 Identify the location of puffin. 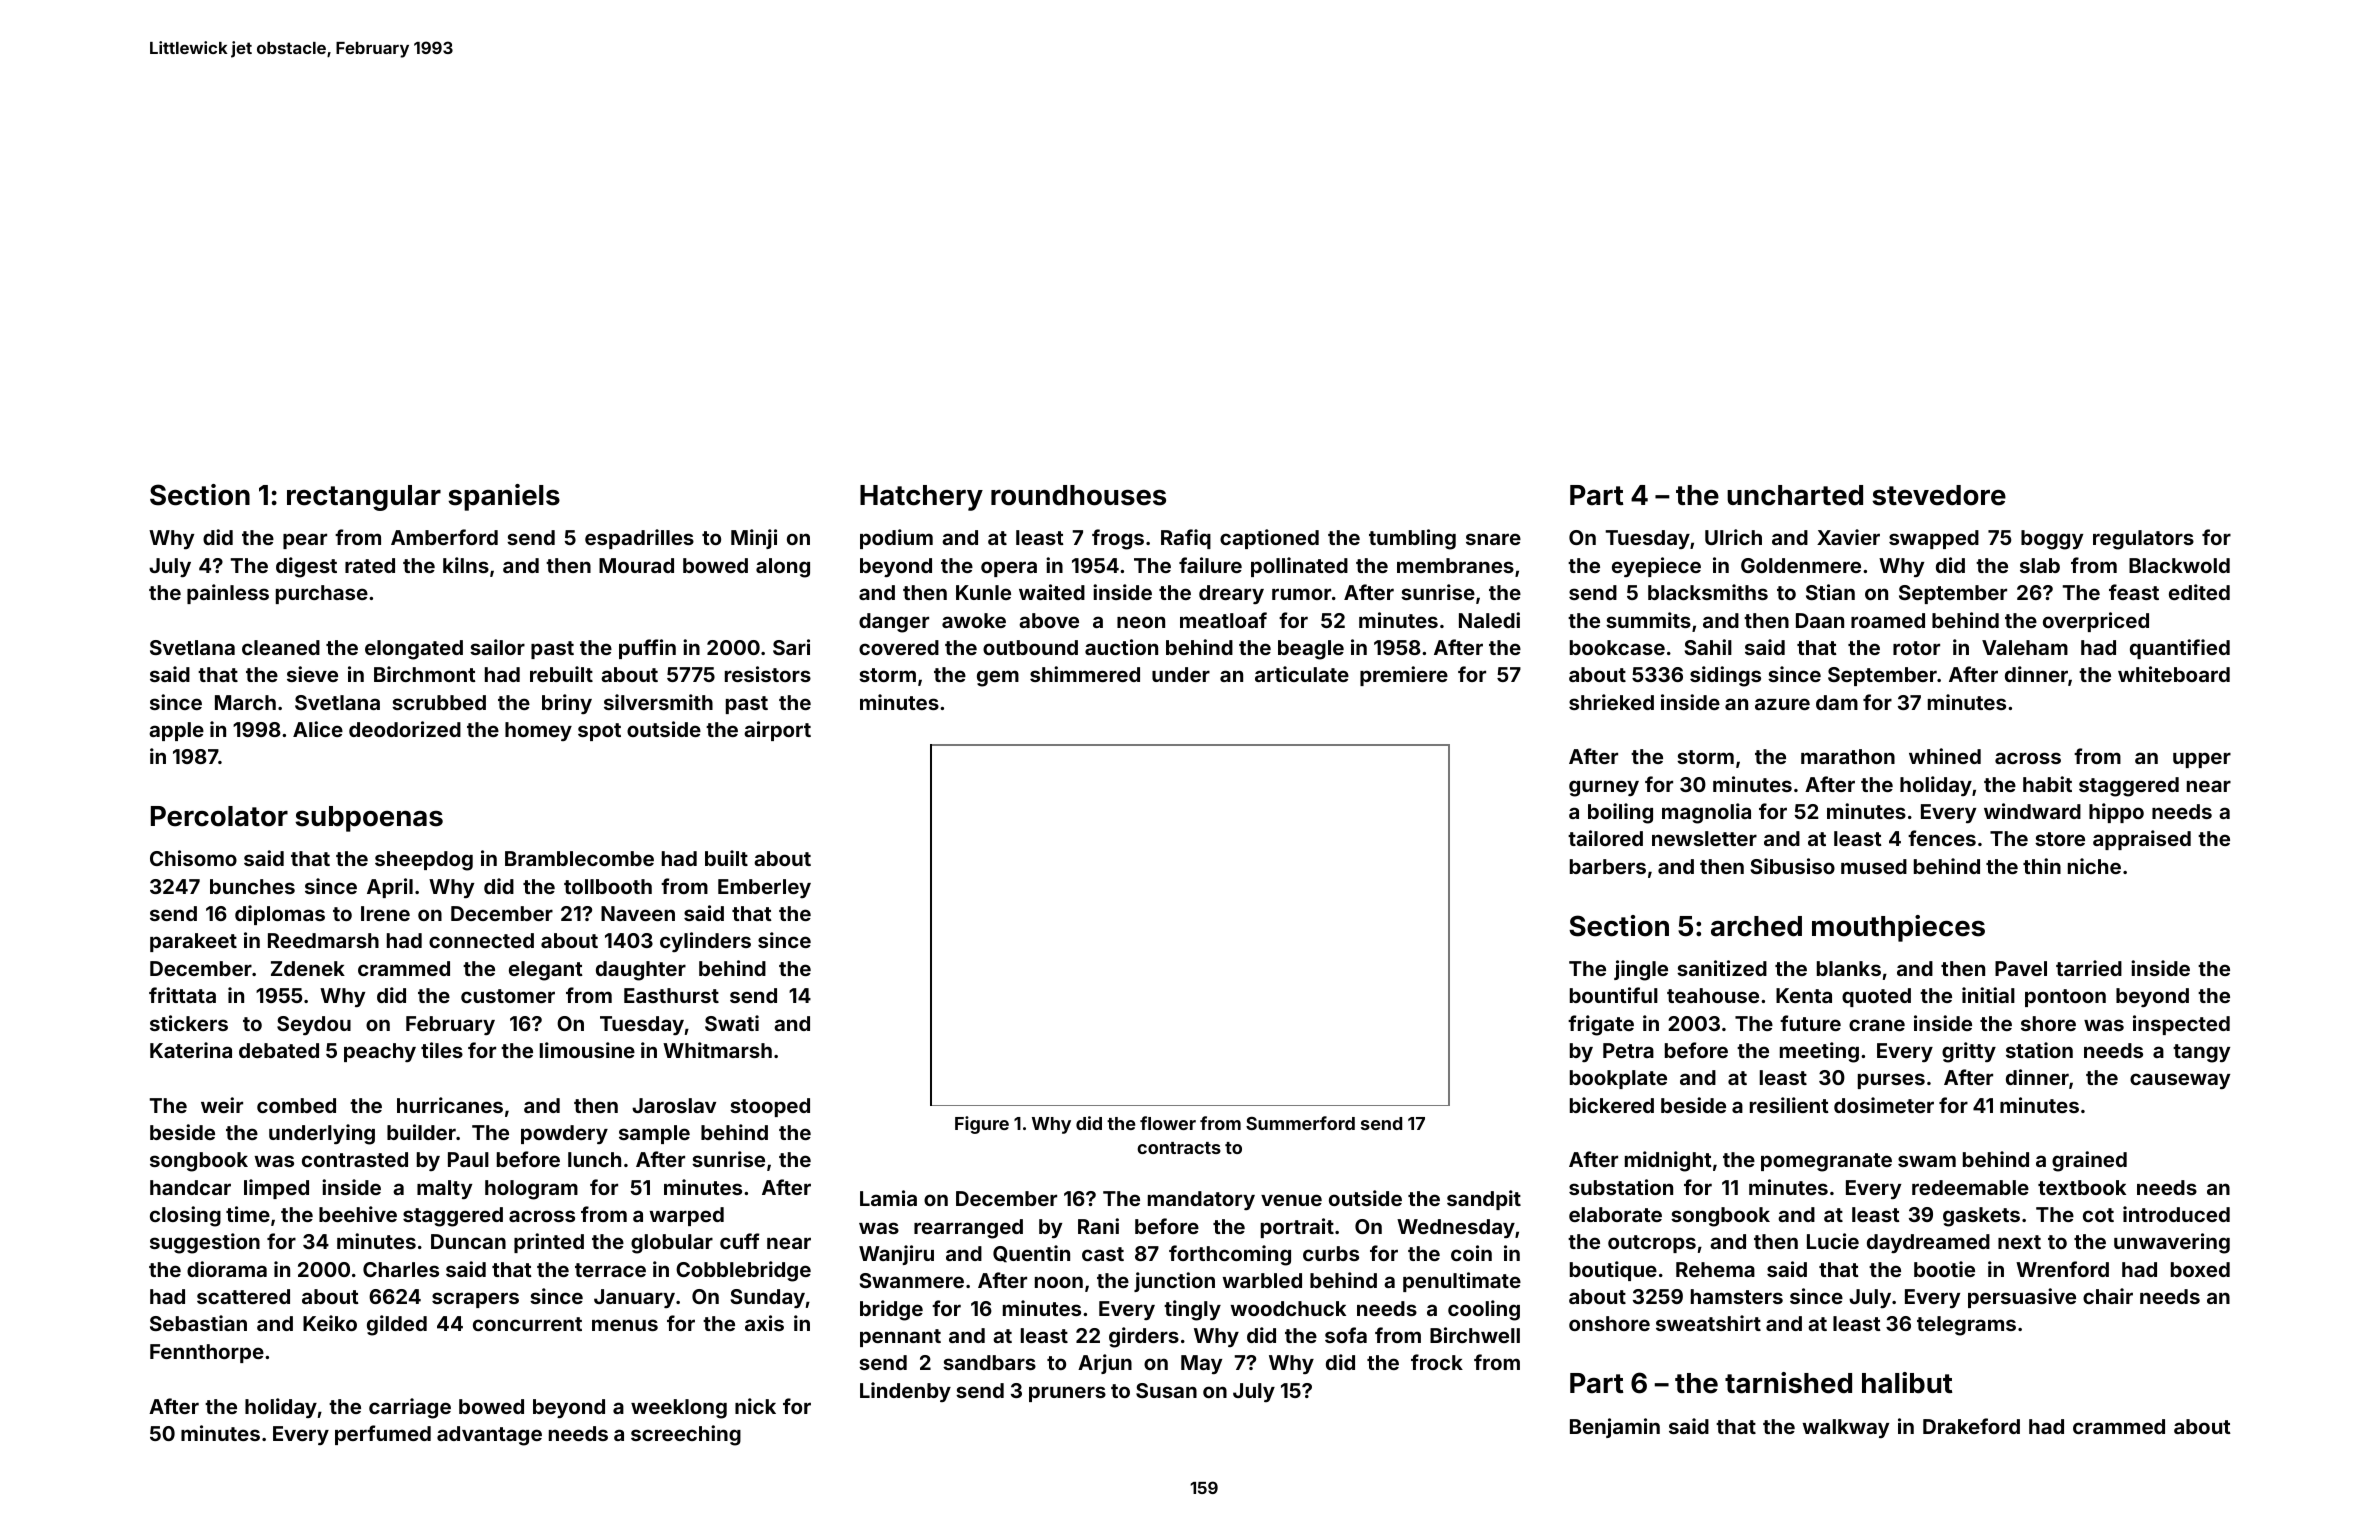
(647, 649).
